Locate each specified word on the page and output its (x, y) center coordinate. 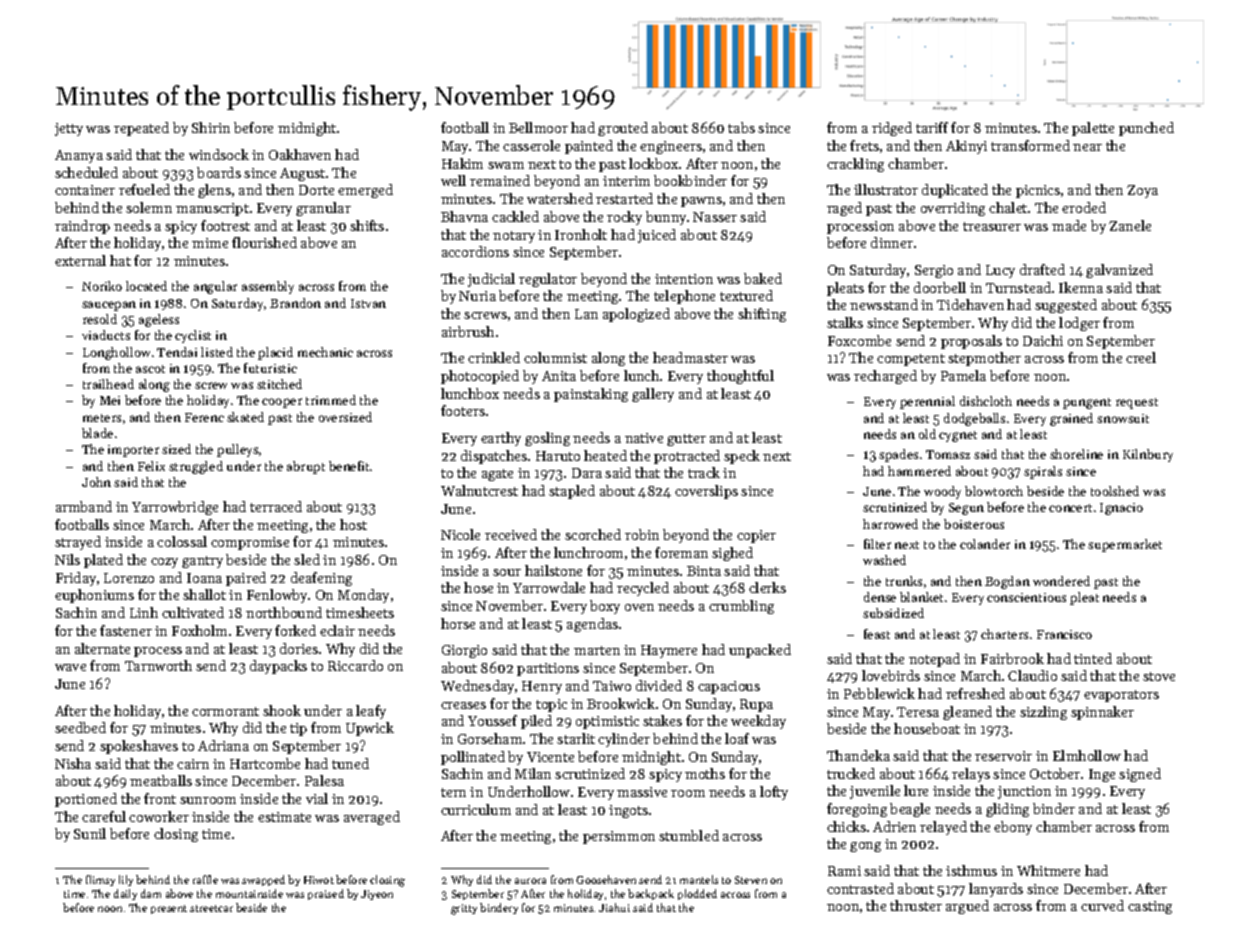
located (146, 286)
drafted (1042, 269)
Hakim (462, 163)
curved (1102, 905)
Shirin (211, 127)
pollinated (473, 758)
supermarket (1125, 545)
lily (126, 880)
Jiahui (614, 907)
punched (1146, 129)
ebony (1013, 828)
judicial (491, 280)
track (704, 472)
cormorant (225, 711)
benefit (349, 466)
